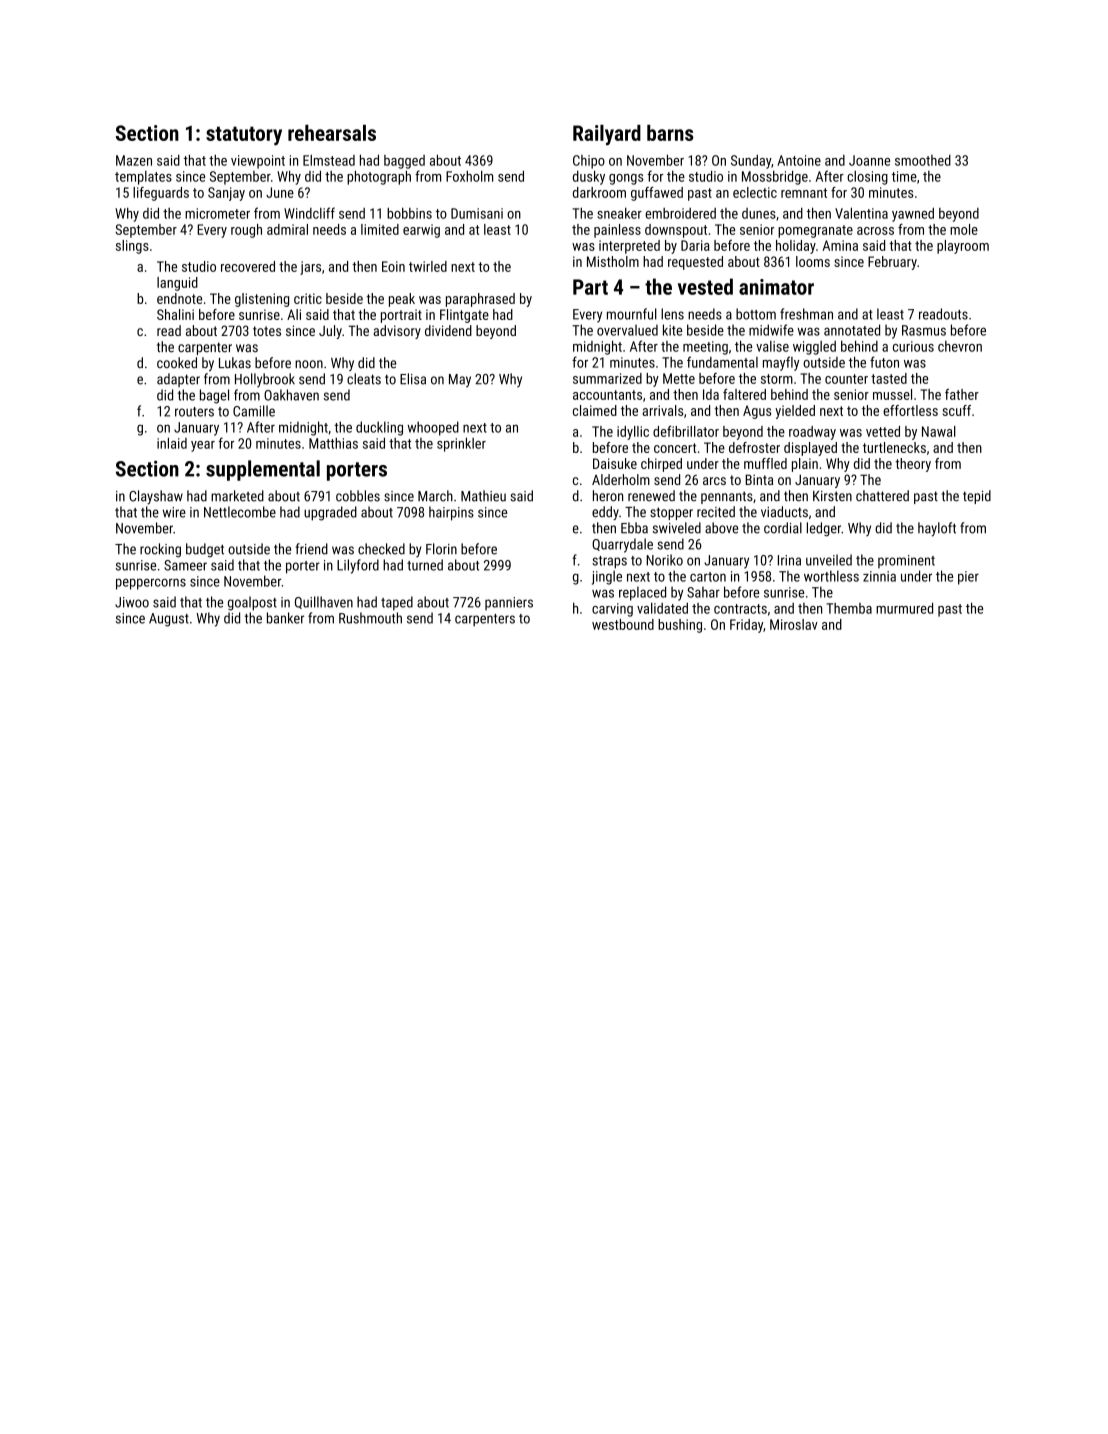  What do you see at coordinates (892, 263) in the page?
I see `February` at bounding box center [892, 263].
